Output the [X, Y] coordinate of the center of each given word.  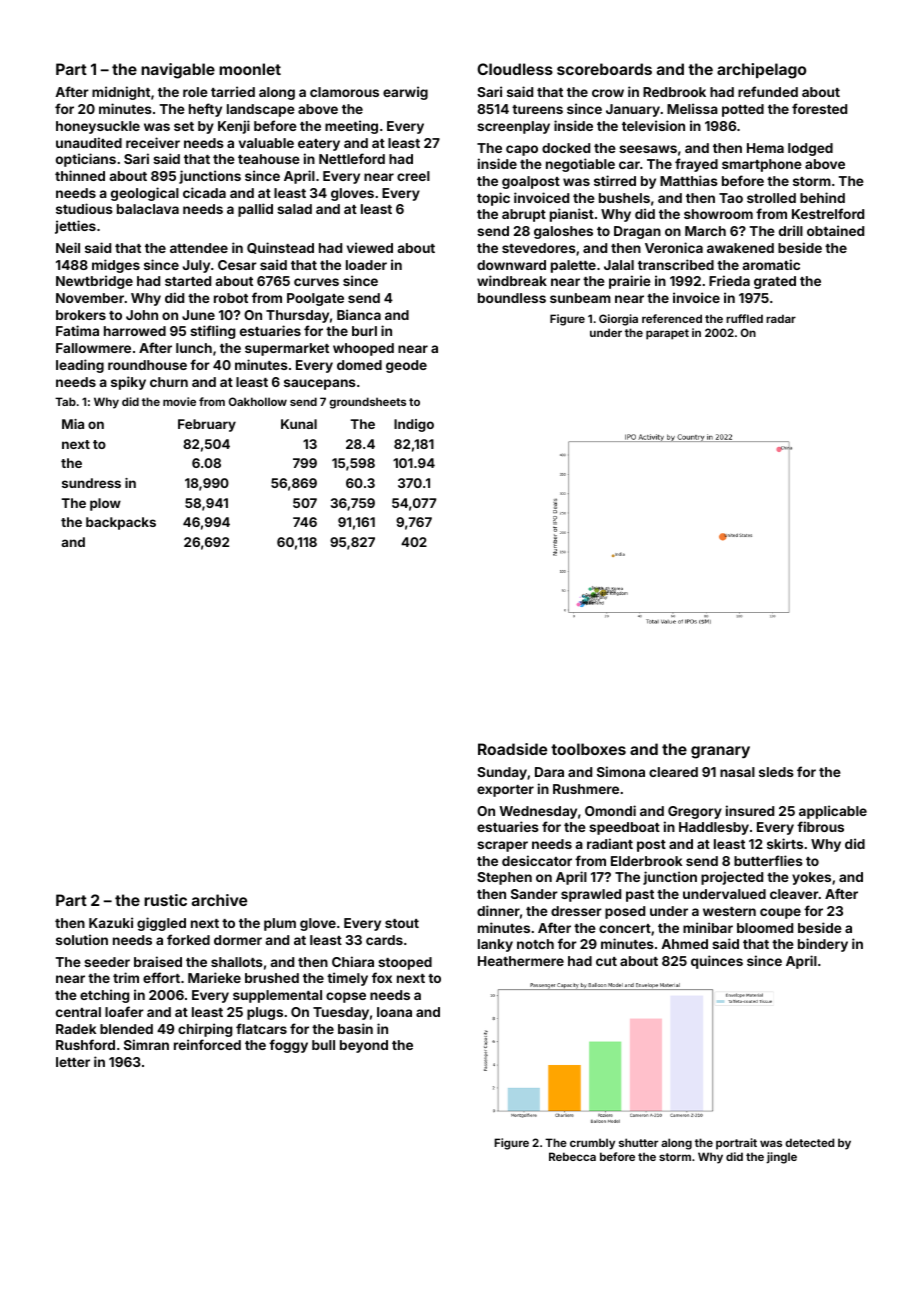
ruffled [744, 318]
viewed [370, 247]
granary [720, 752]
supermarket [287, 349]
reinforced [207, 1044]
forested [819, 108]
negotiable [580, 165]
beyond [364, 1046]
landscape [261, 110]
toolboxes [588, 749]
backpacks [121, 523]
